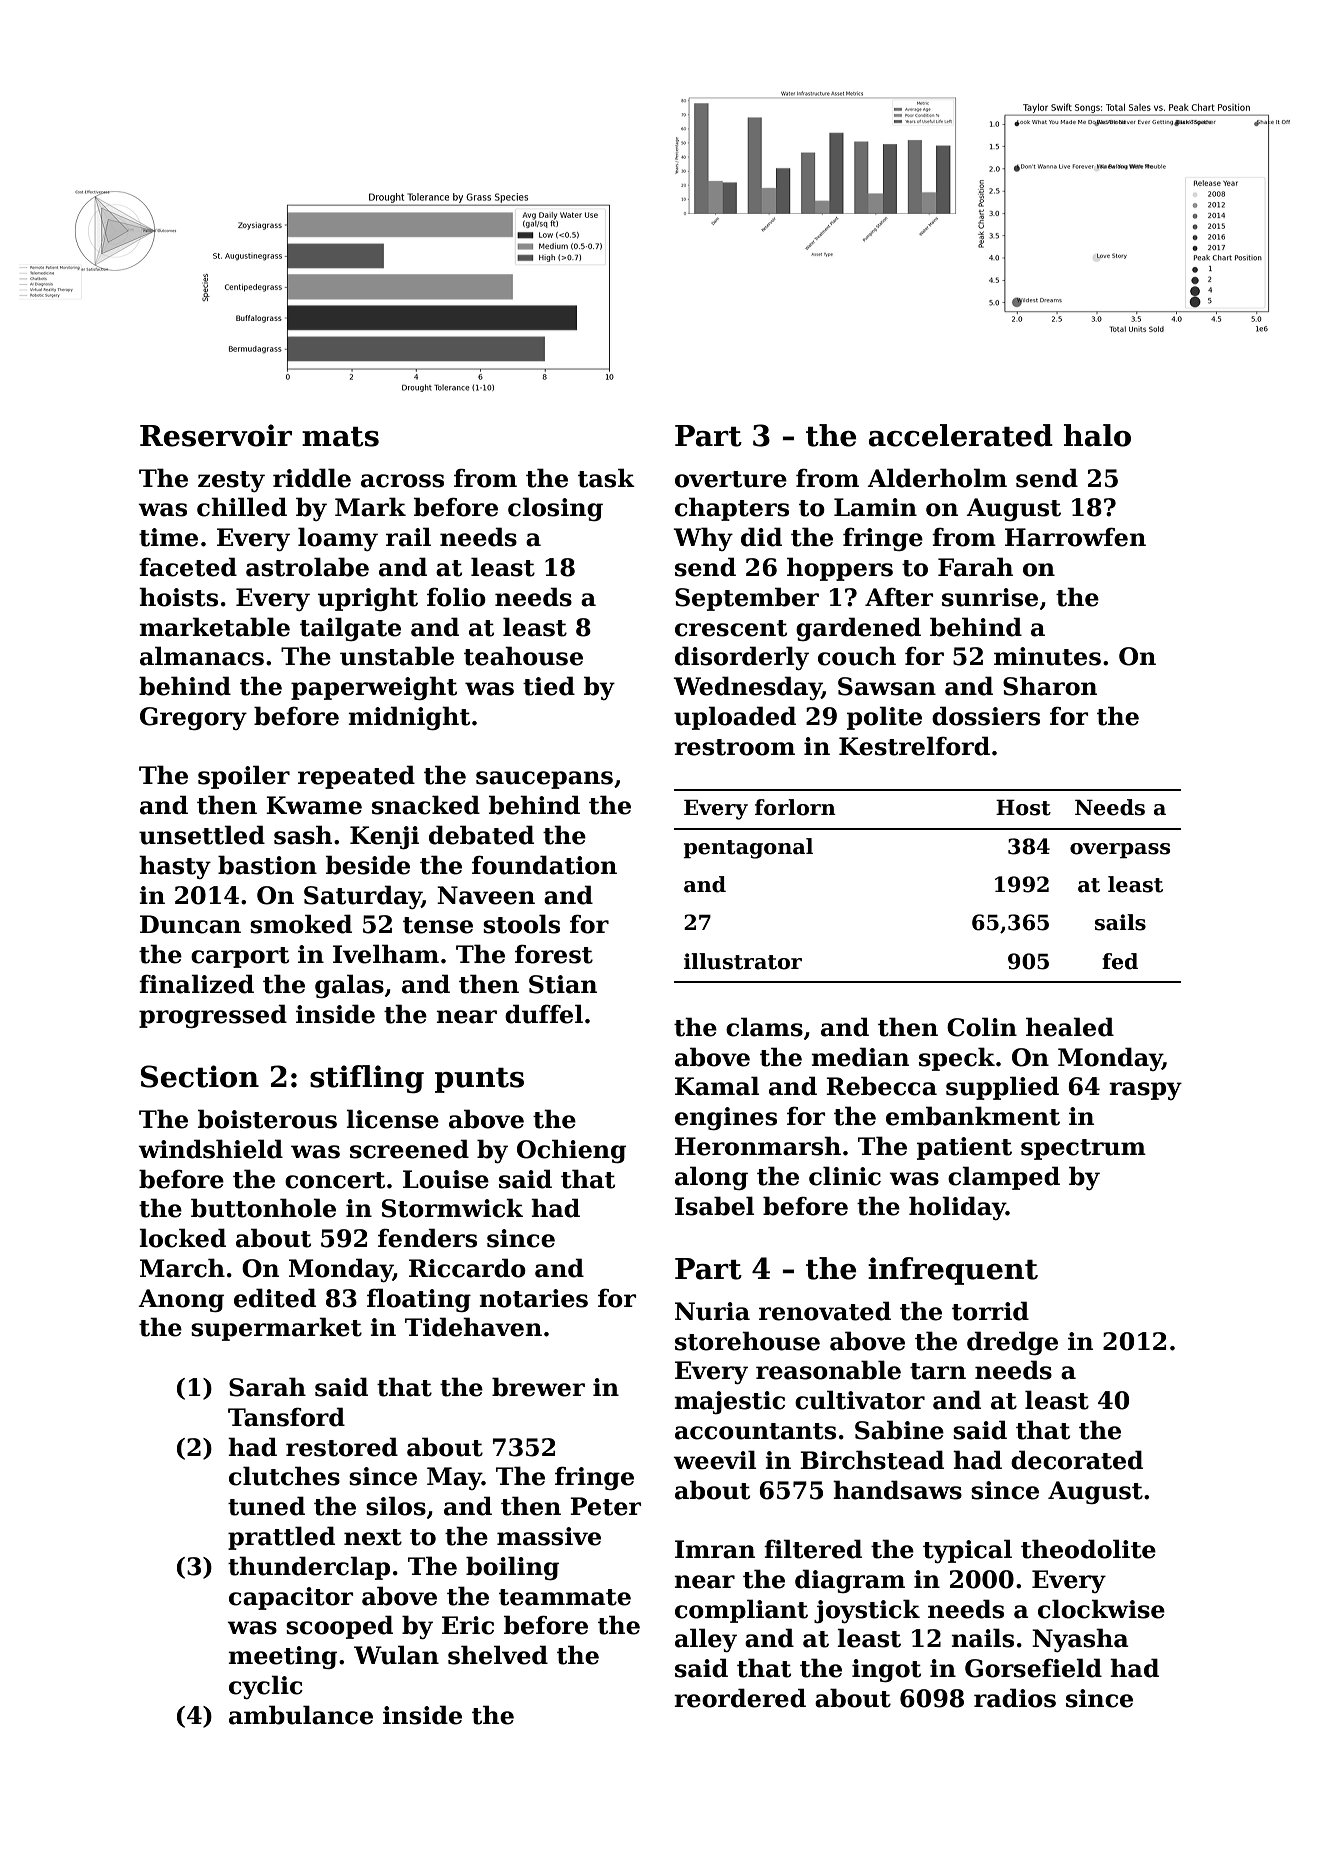 The height and width of the screenshot is (1866, 1320). Describe the element at coordinates (1097, 435) in the screenshot. I see `halo` at that location.
